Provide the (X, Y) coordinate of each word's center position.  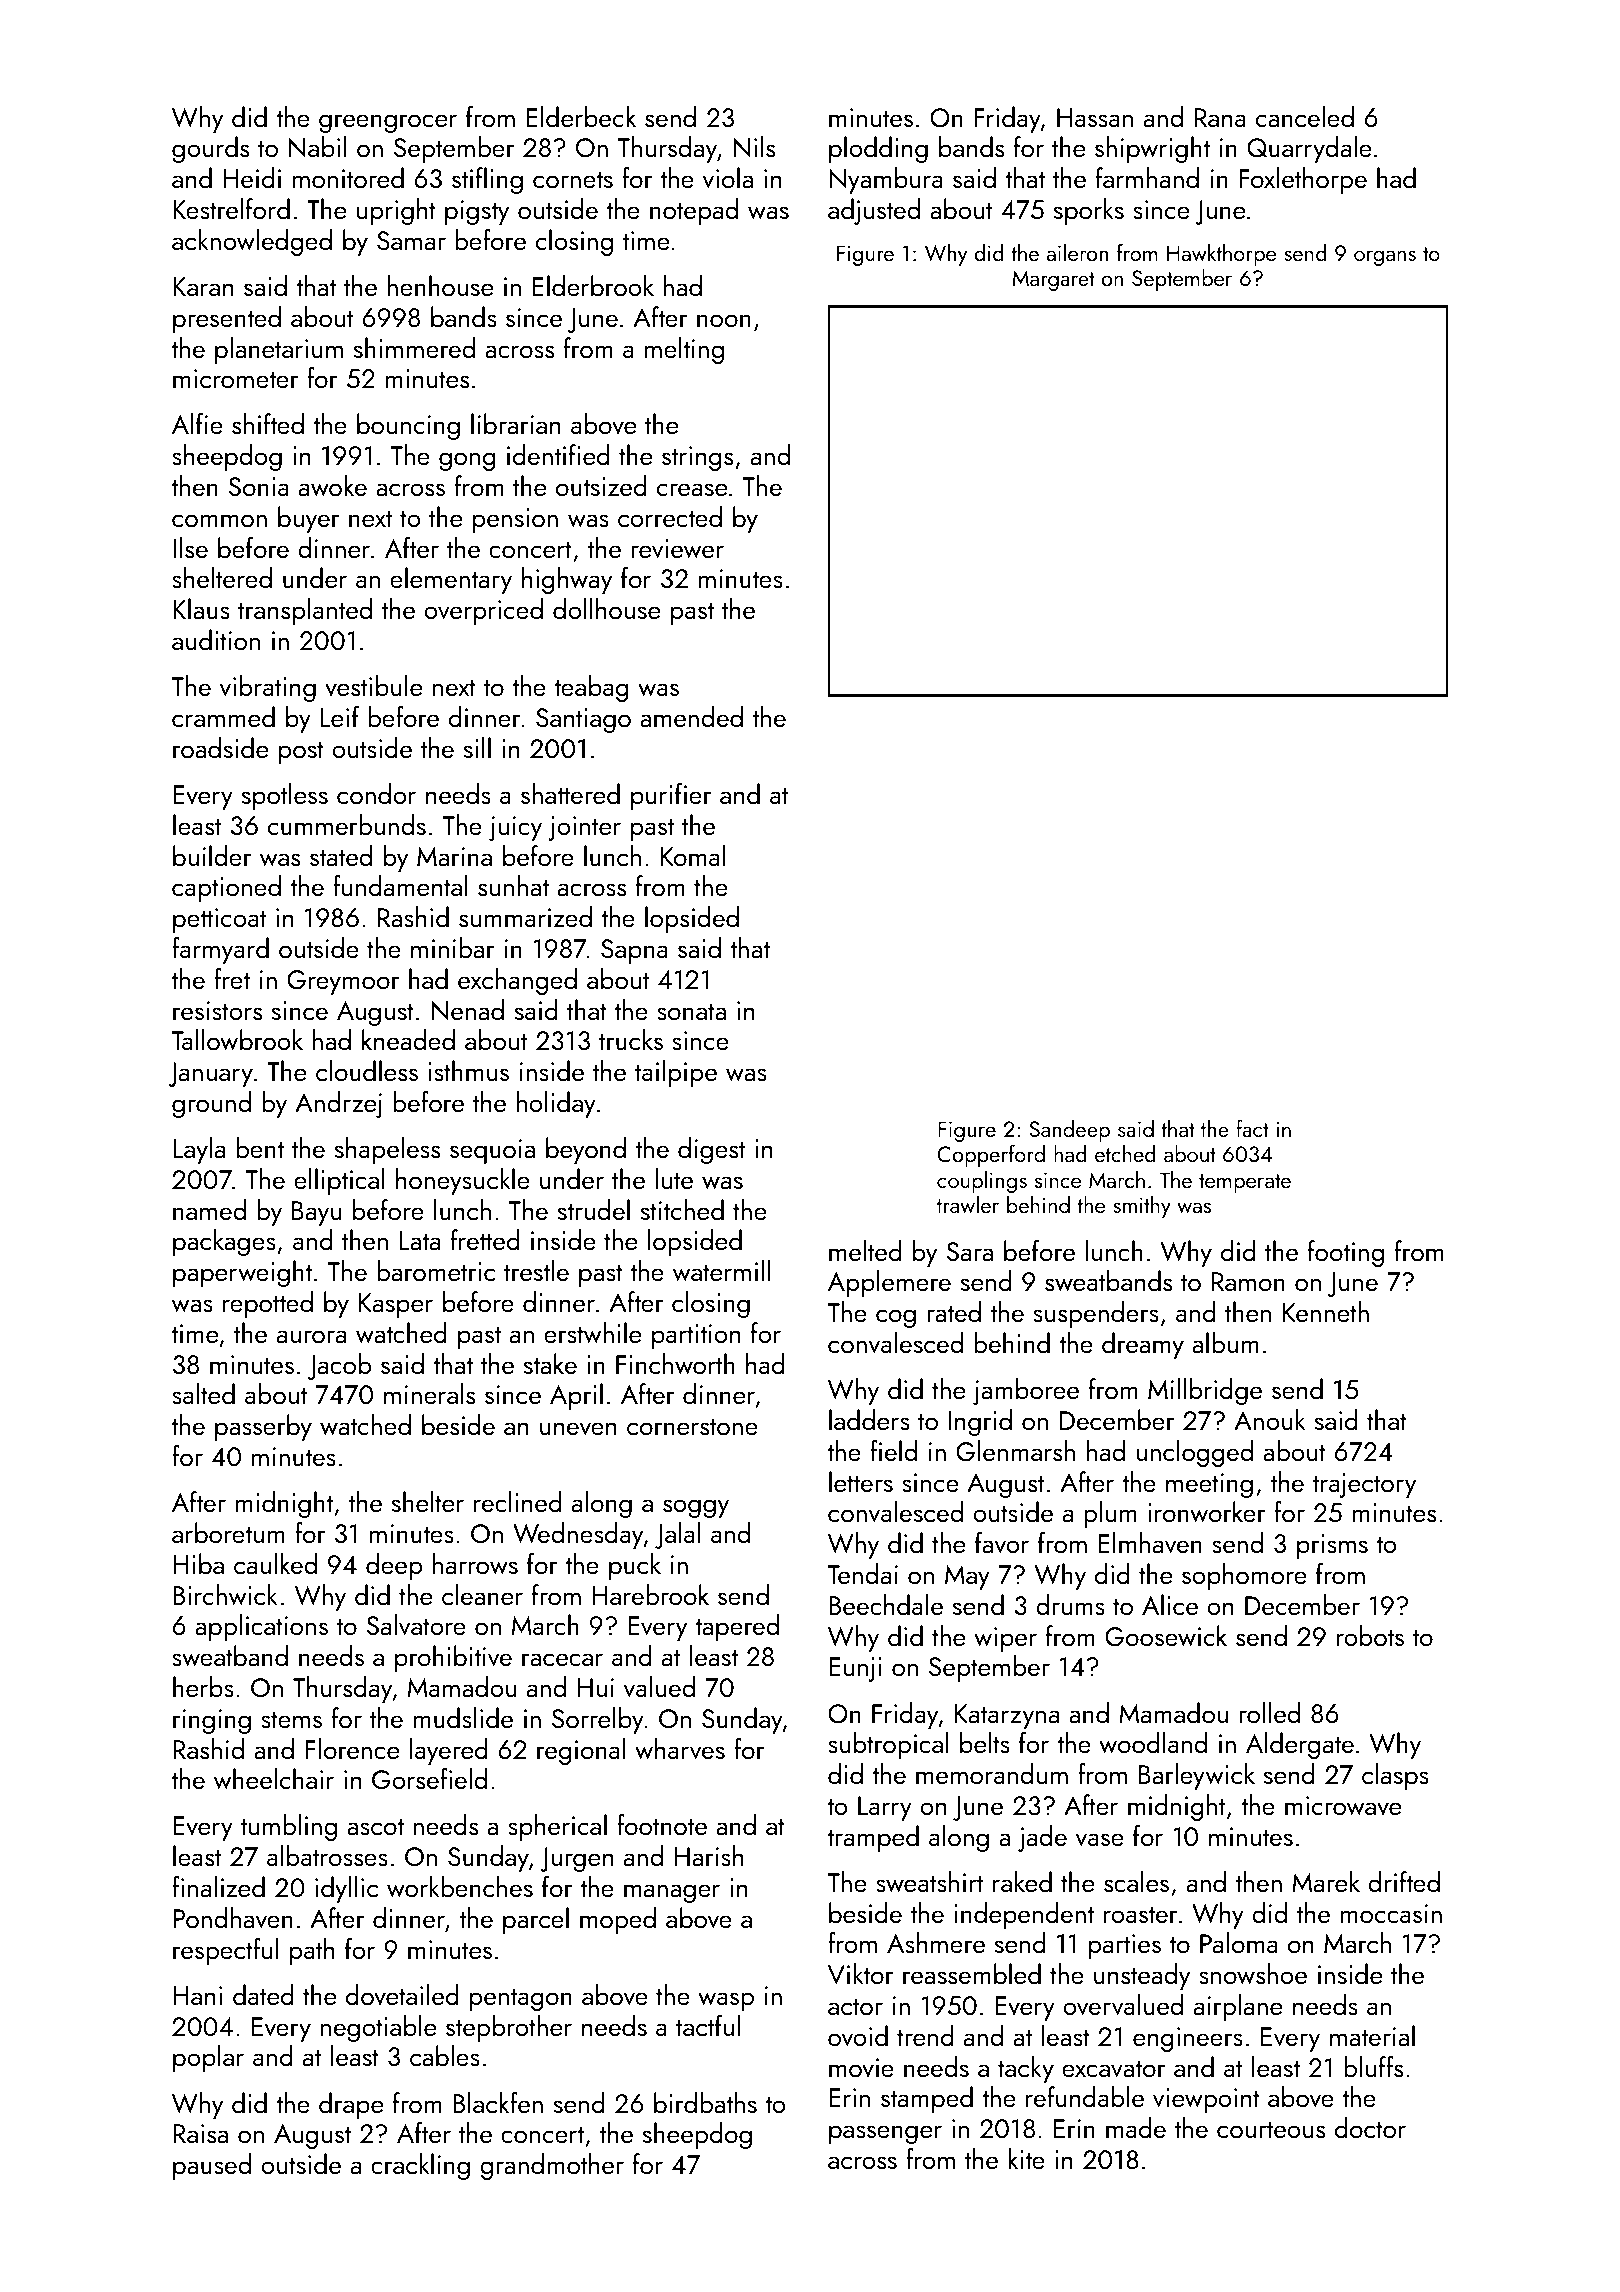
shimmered (414, 347)
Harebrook (650, 1594)
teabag (591, 688)
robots (1370, 1635)
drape (351, 2105)
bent (260, 1147)
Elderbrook (593, 285)
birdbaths (705, 2102)
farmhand (1147, 177)
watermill (721, 1271)
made (1136, 2127)
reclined (518, 1501)
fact (1252, 1128)
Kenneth (1326, 1311)
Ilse (190, 547)
